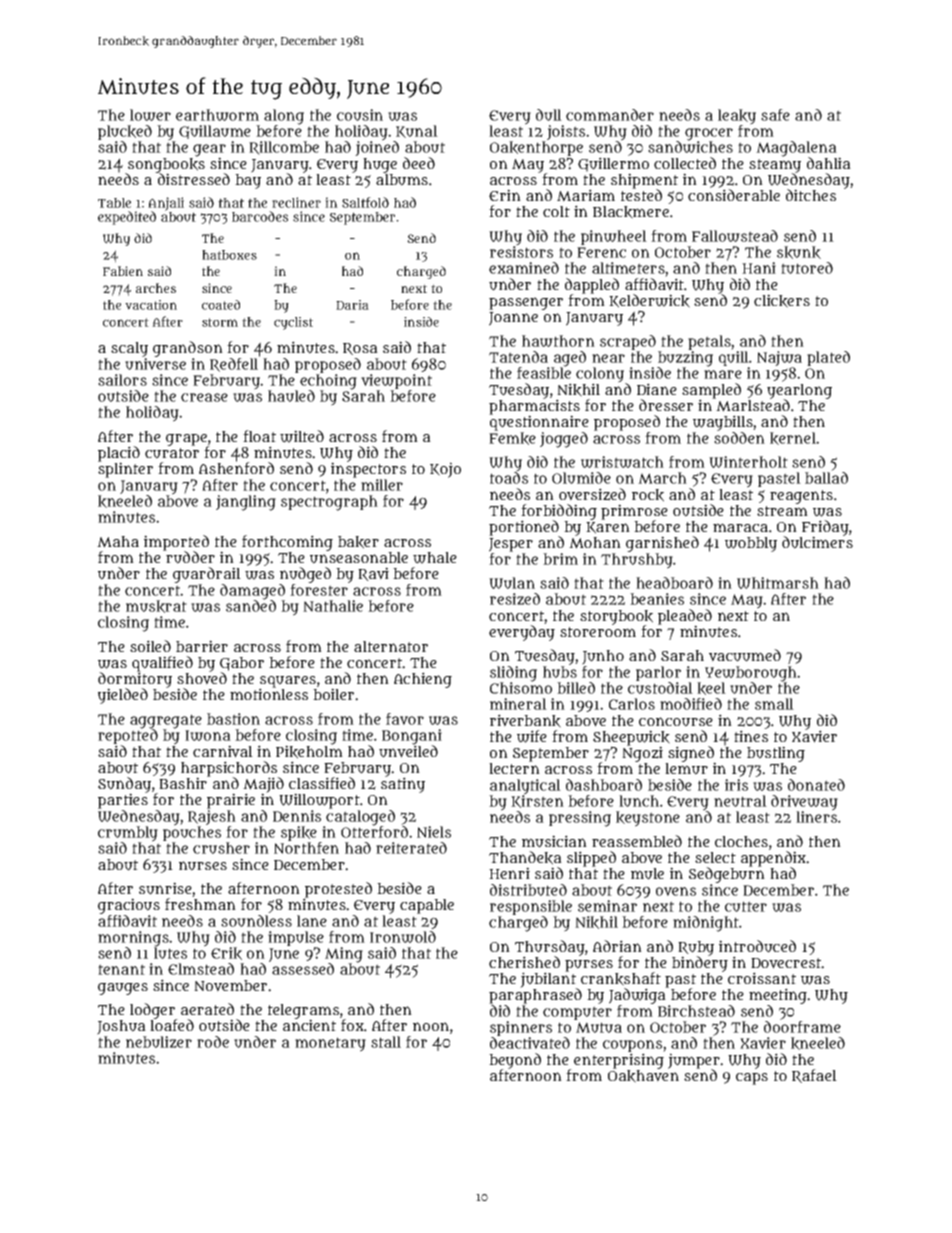  I want to click on donated, so click(816, 785).
